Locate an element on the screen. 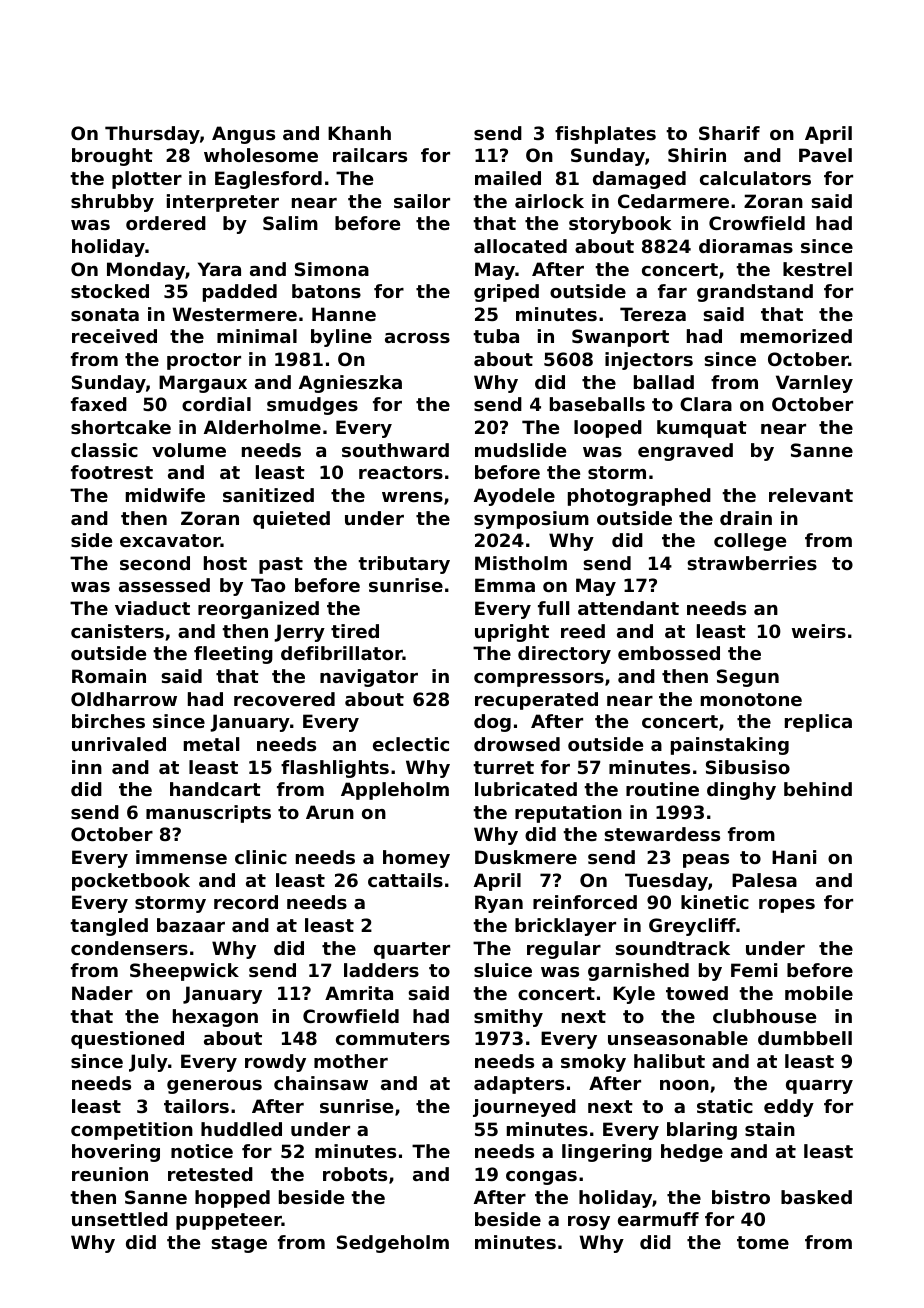 This screenshot has width=924, height=1308. tome is located at coordinates (763, 1242).
